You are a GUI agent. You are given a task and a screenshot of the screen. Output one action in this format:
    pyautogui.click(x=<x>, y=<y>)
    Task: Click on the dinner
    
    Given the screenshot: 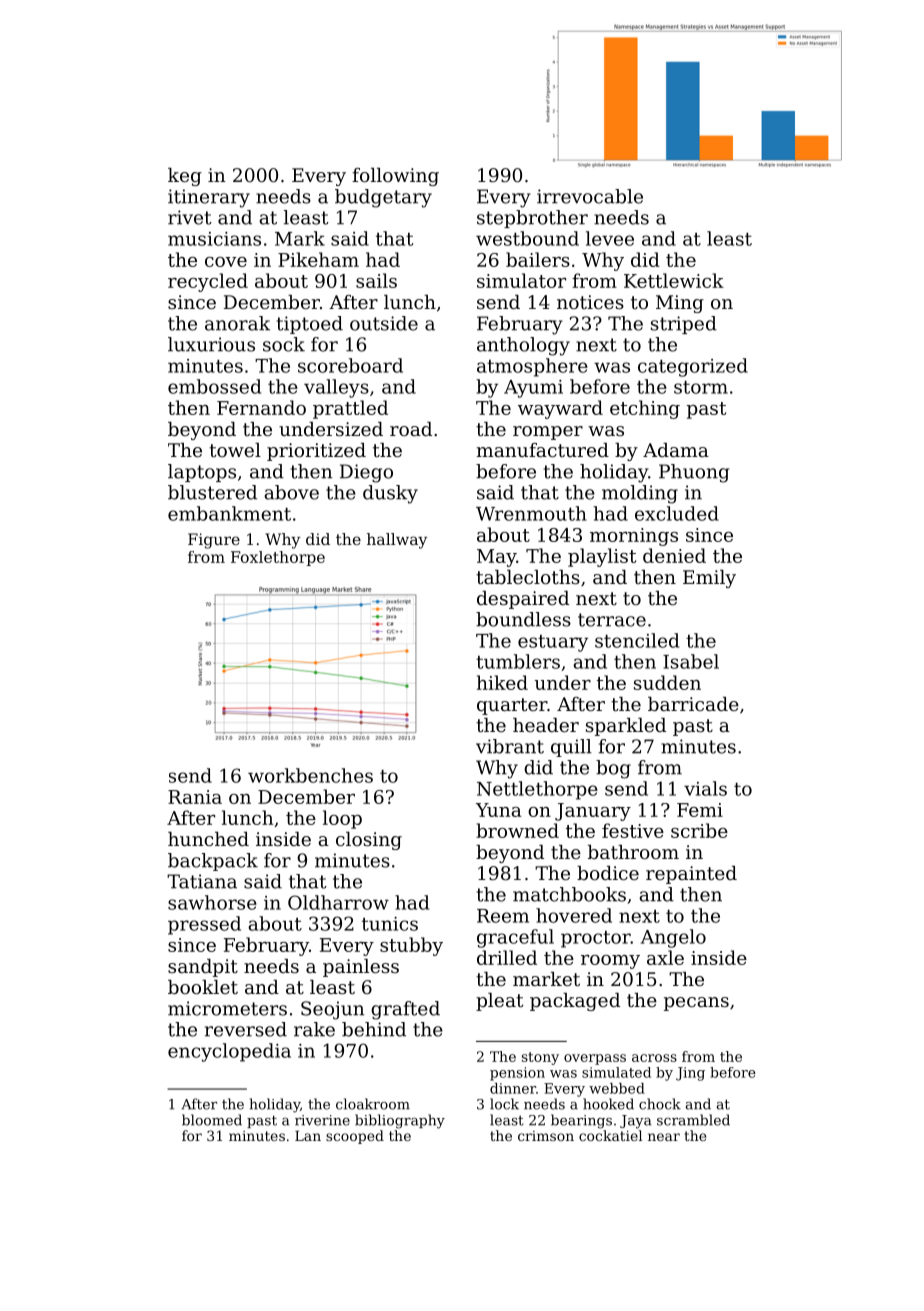 What is the action you would take?
    pyautogui.click(x=513, y=1088)
